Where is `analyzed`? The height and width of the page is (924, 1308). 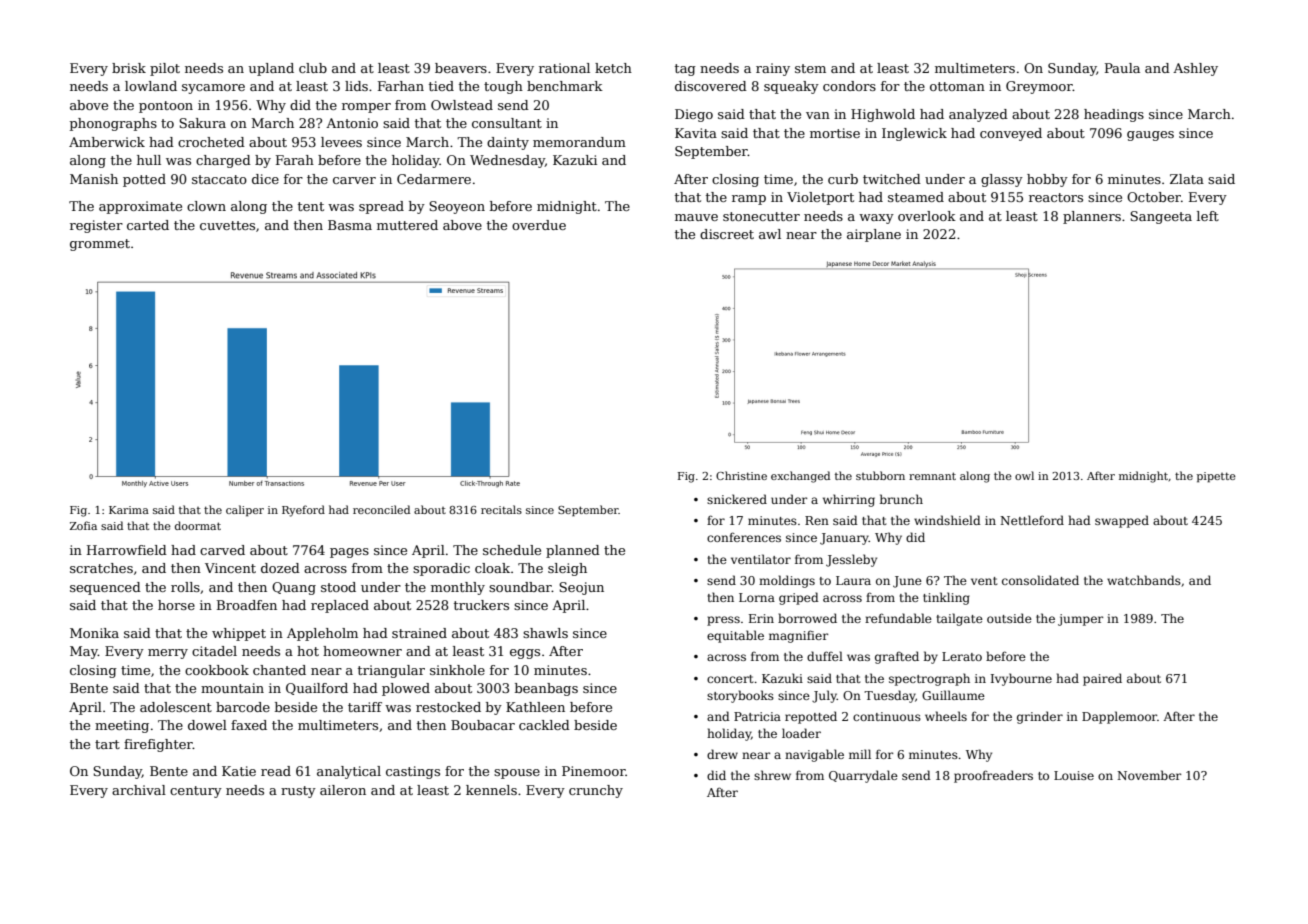
analyzed is located at coordinates (978, 115).
